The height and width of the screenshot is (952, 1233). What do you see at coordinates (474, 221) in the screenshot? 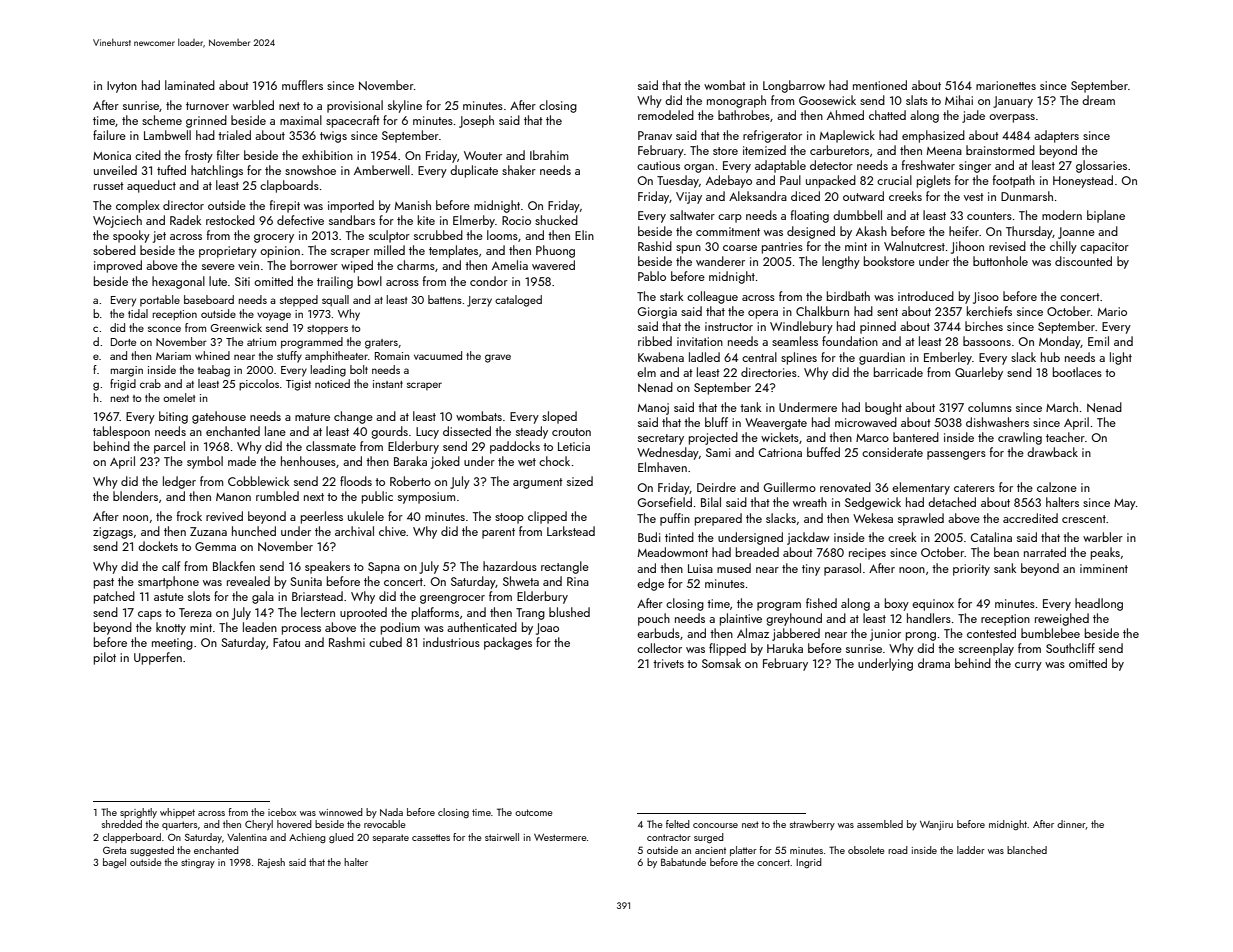
I see `Elmerby` at bounding box center [474, 221].
